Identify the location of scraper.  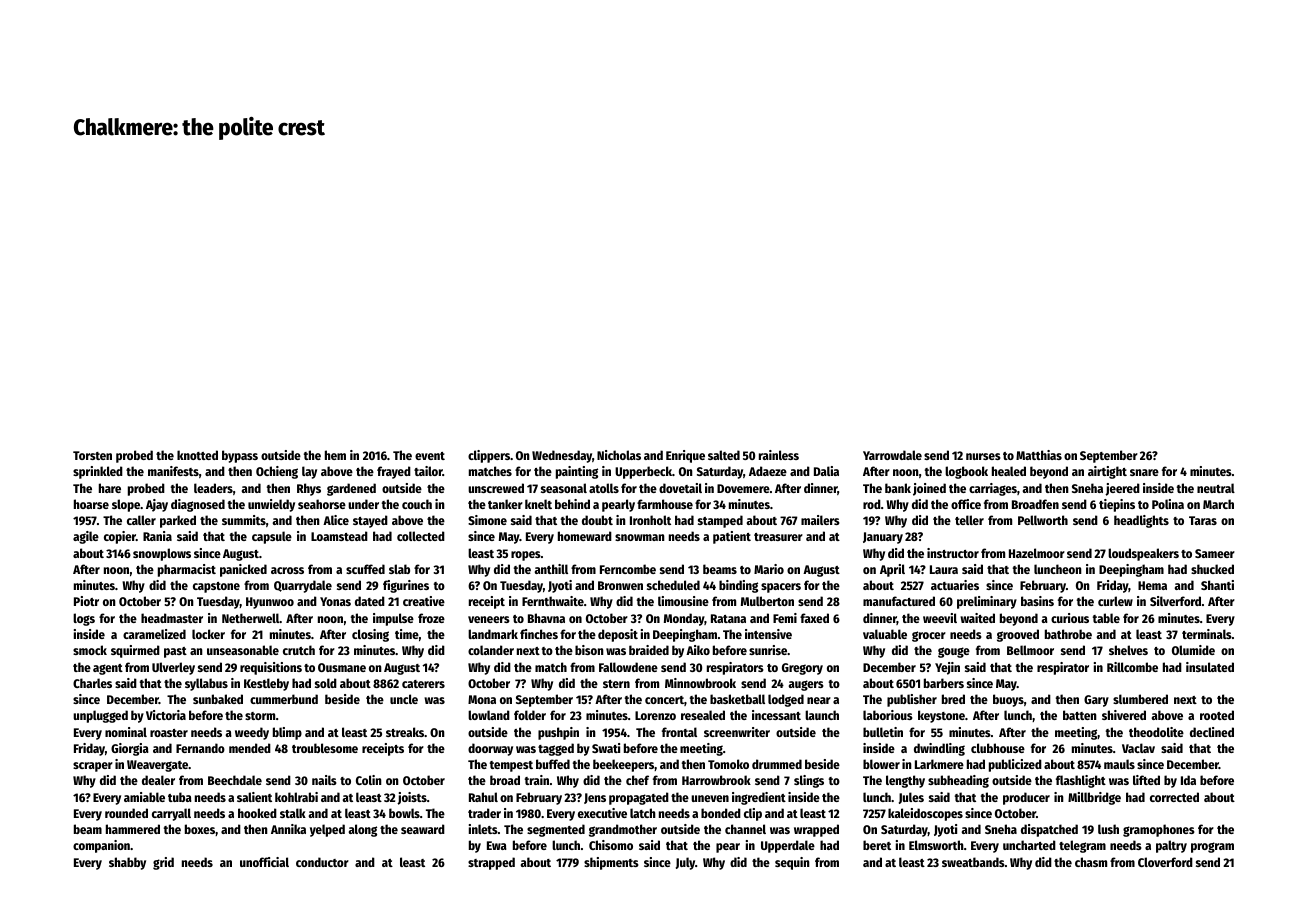
(93, 767).
